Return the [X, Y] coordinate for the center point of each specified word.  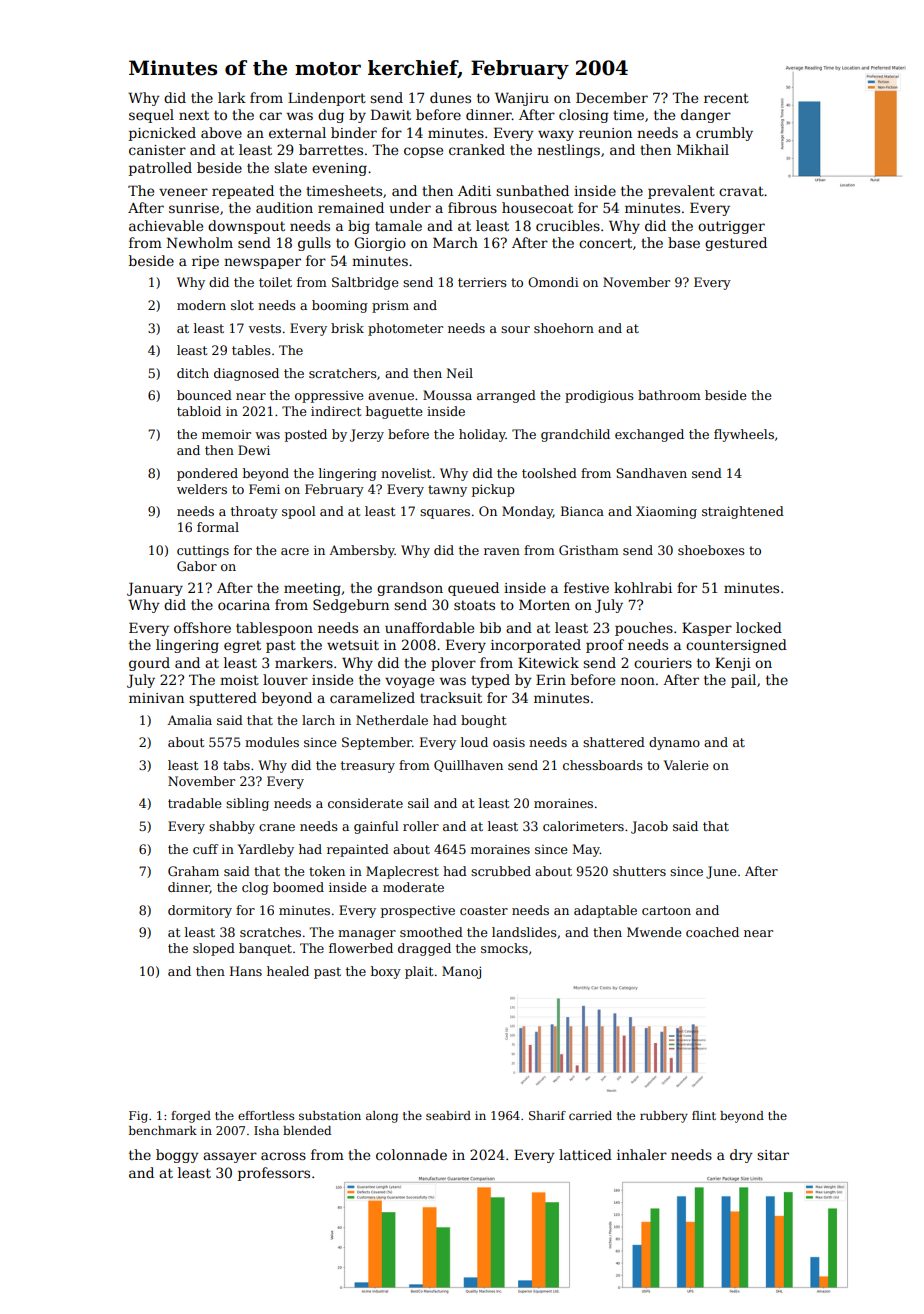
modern [201, 305]
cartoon [666, 910]
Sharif [547, 1115]
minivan [156, 698]
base [684, 242]
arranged [506, 396]
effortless [266, 1115]
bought [483, 721]
